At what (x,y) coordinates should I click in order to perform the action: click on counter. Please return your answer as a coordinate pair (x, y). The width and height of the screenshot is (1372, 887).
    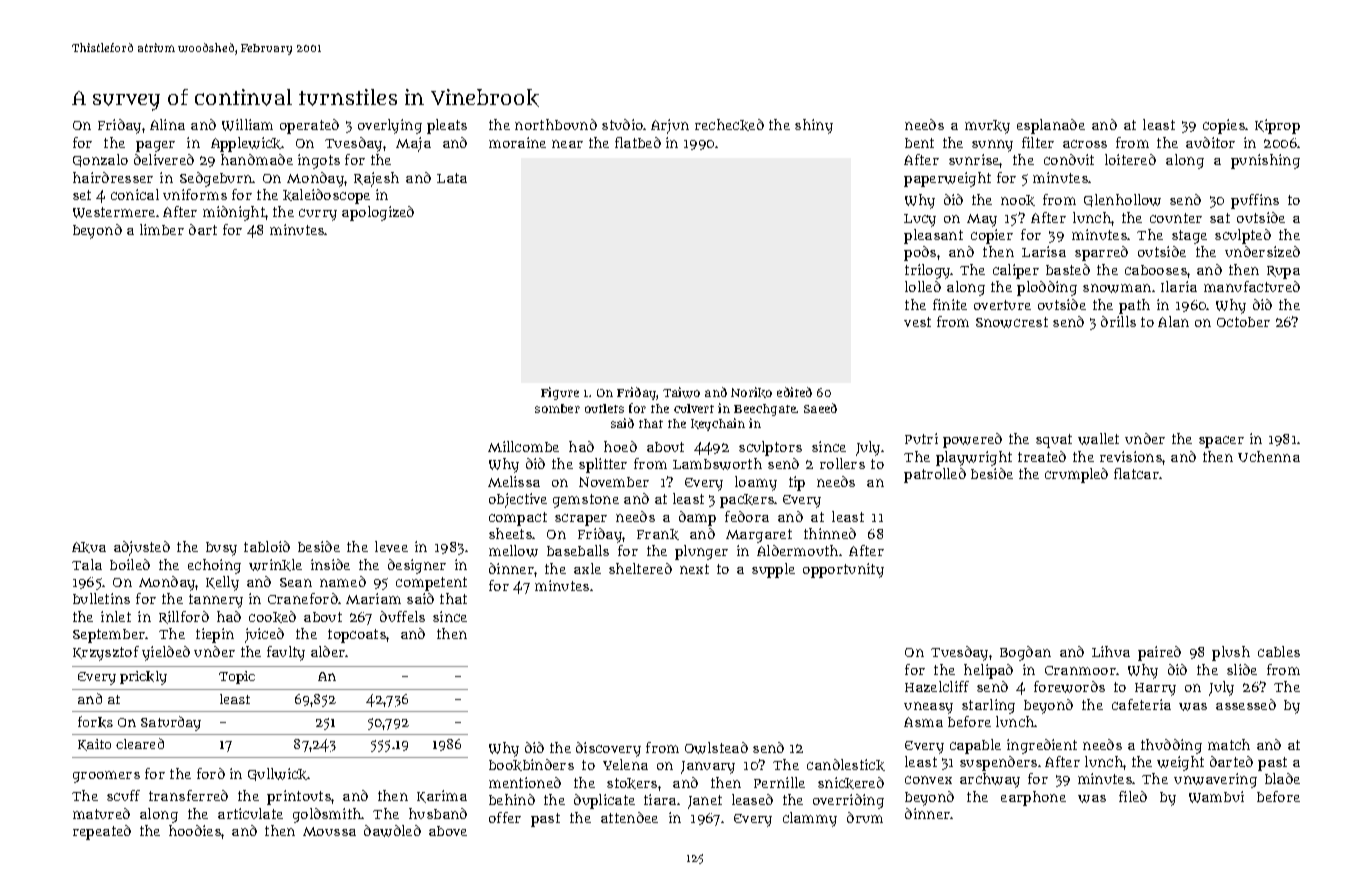
    Looking at the image, I should click on (1176, 218).
